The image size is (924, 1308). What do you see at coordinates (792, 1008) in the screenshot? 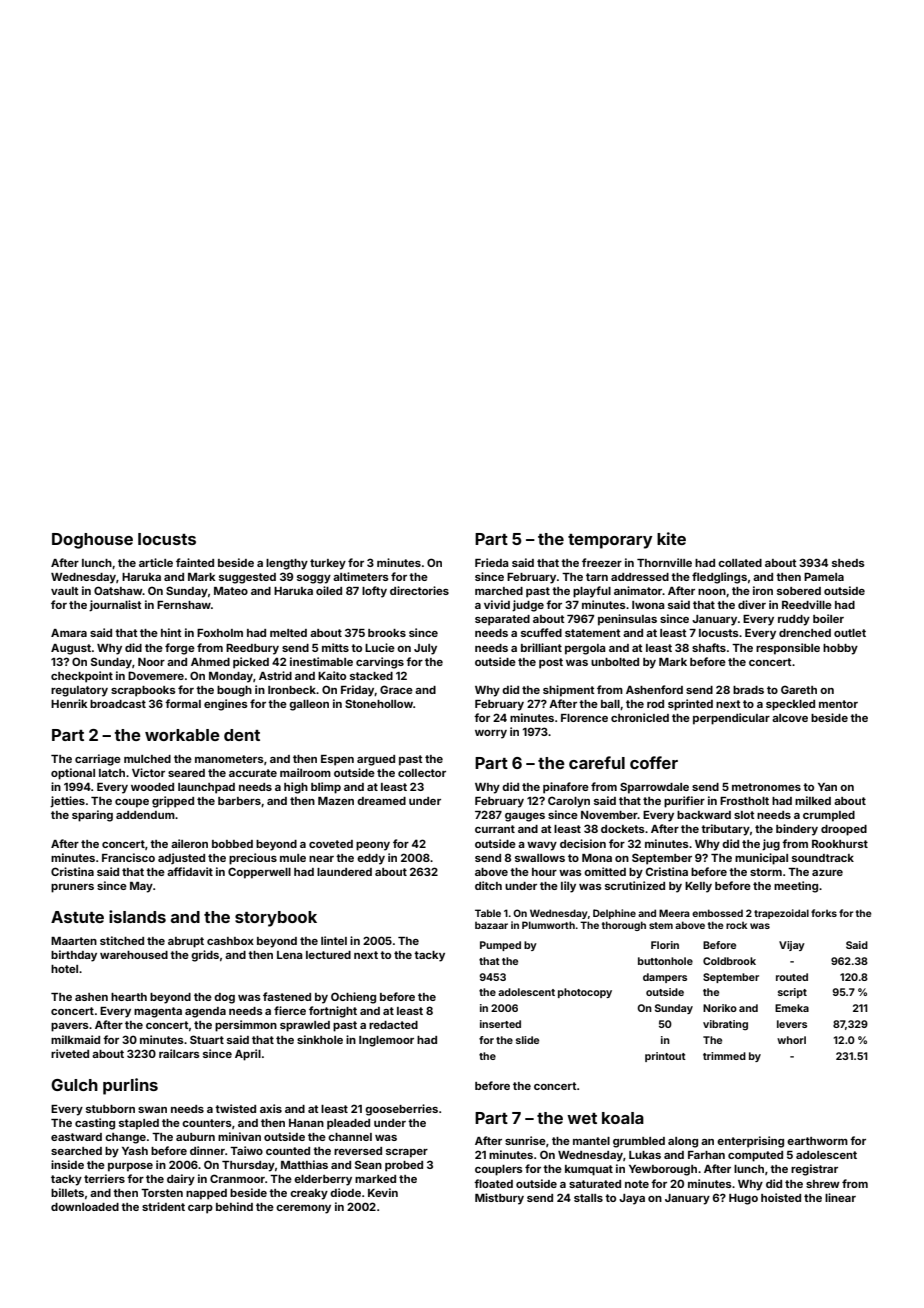
I see `Emeka` at bounding box center [792, 1008].
